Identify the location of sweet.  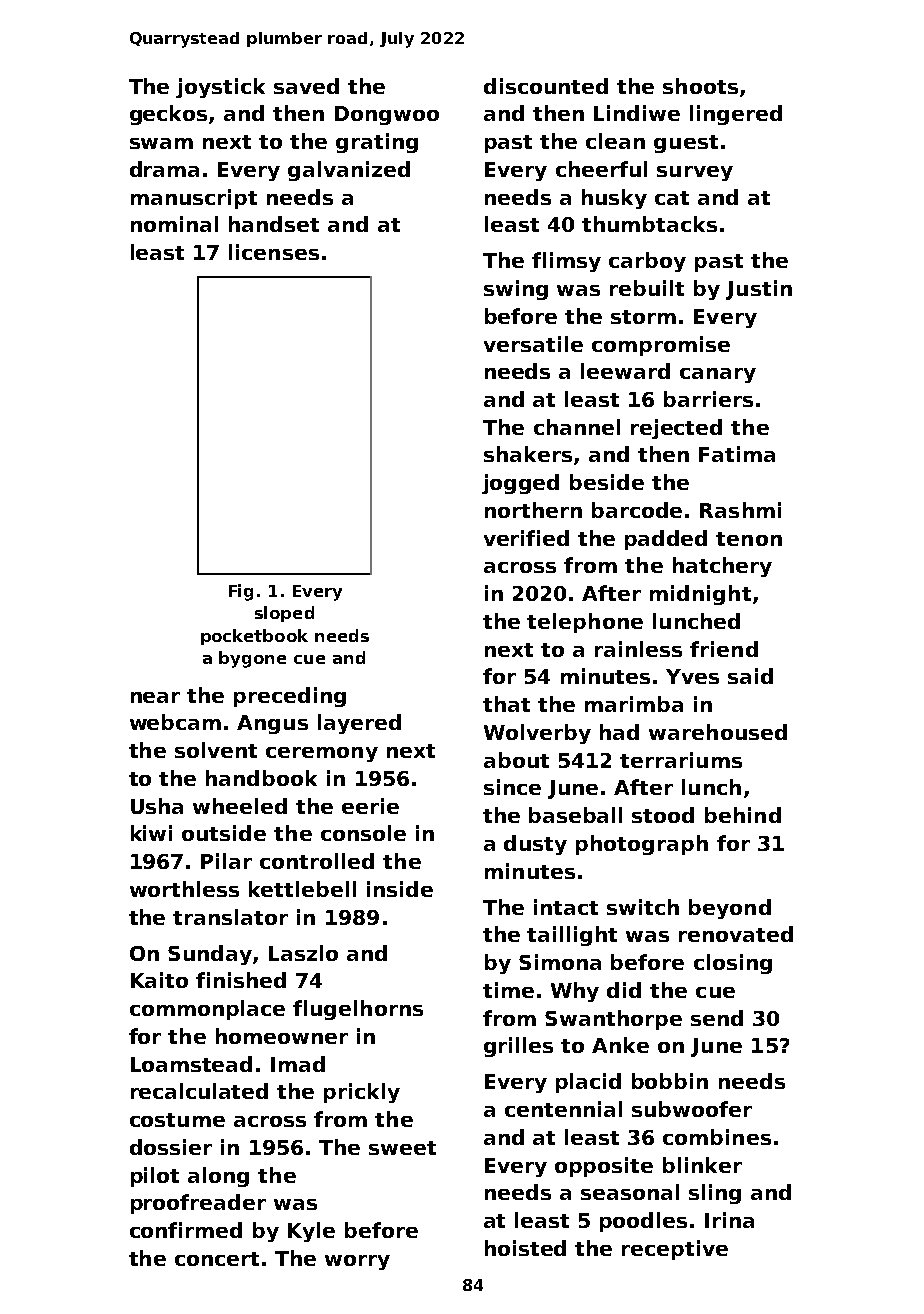
(402, 1148).
